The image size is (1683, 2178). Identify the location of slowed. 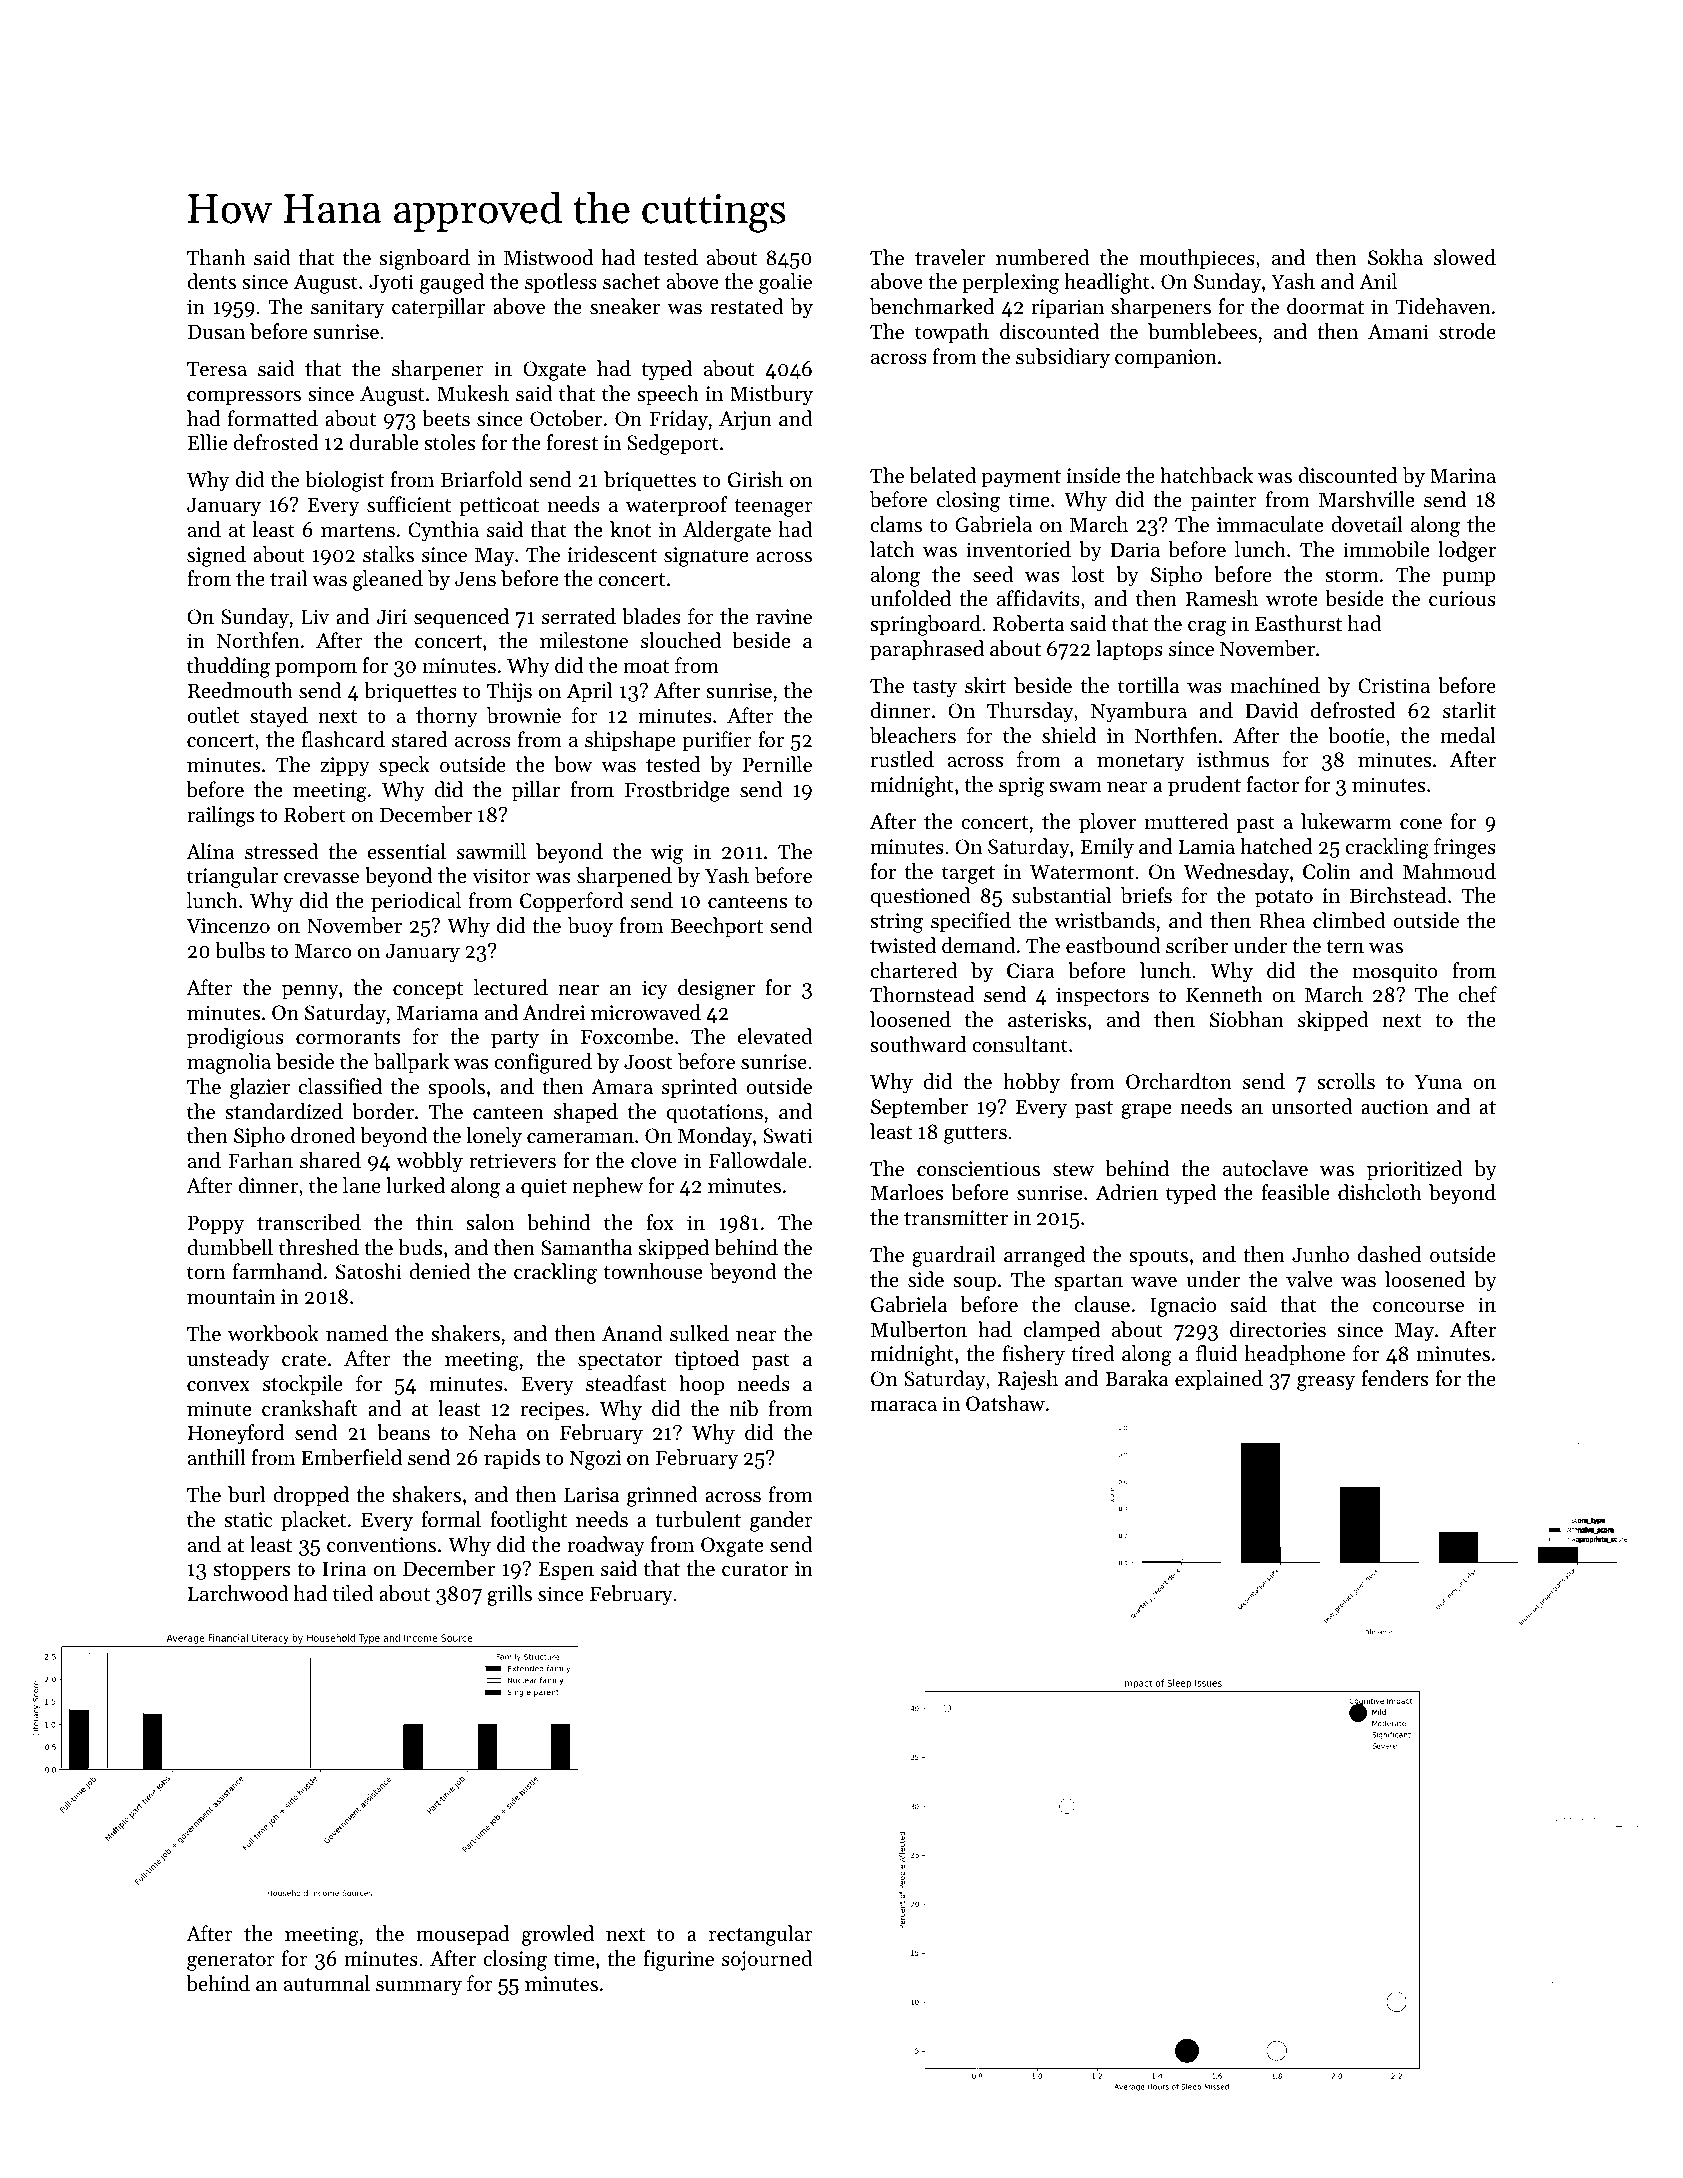
(1465, 257).
